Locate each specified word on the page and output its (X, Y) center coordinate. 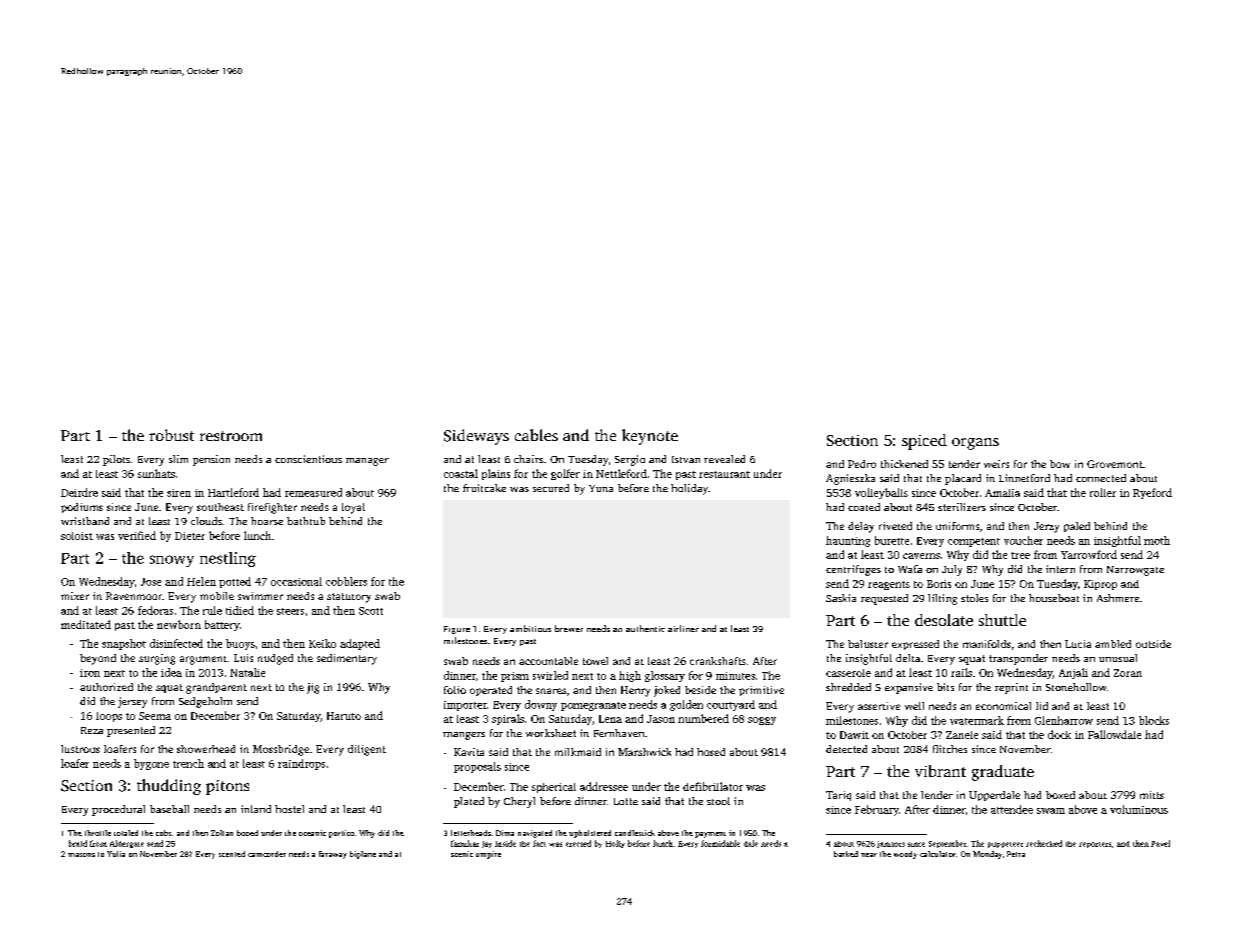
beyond (98, 659)
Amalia (1002, 493)
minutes (735, 676)
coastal (461, 473)
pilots (116, 460)
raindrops (301, 764)
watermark (977, 720)
